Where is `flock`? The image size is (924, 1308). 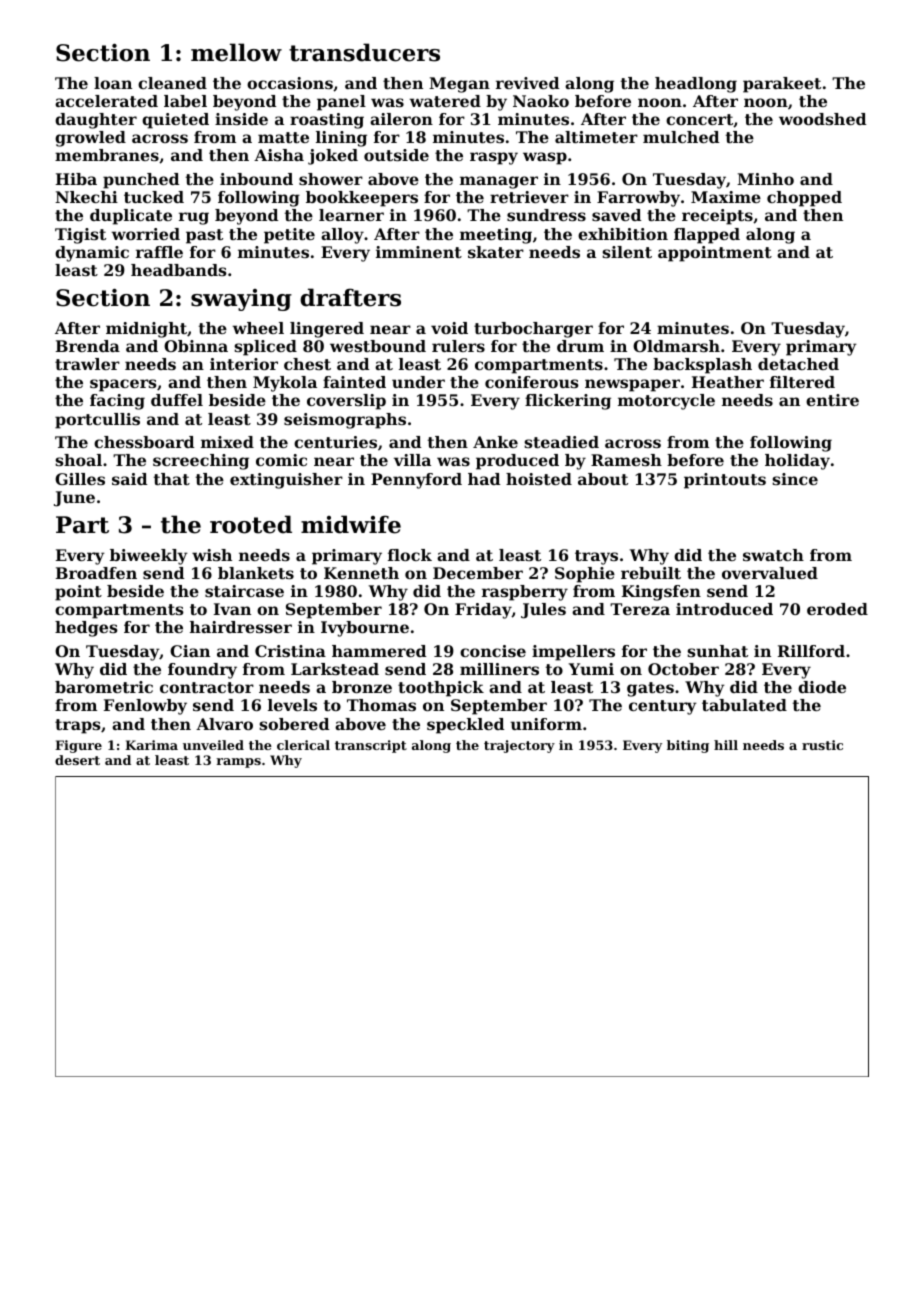 flock is located at coordinates (410, 555).
